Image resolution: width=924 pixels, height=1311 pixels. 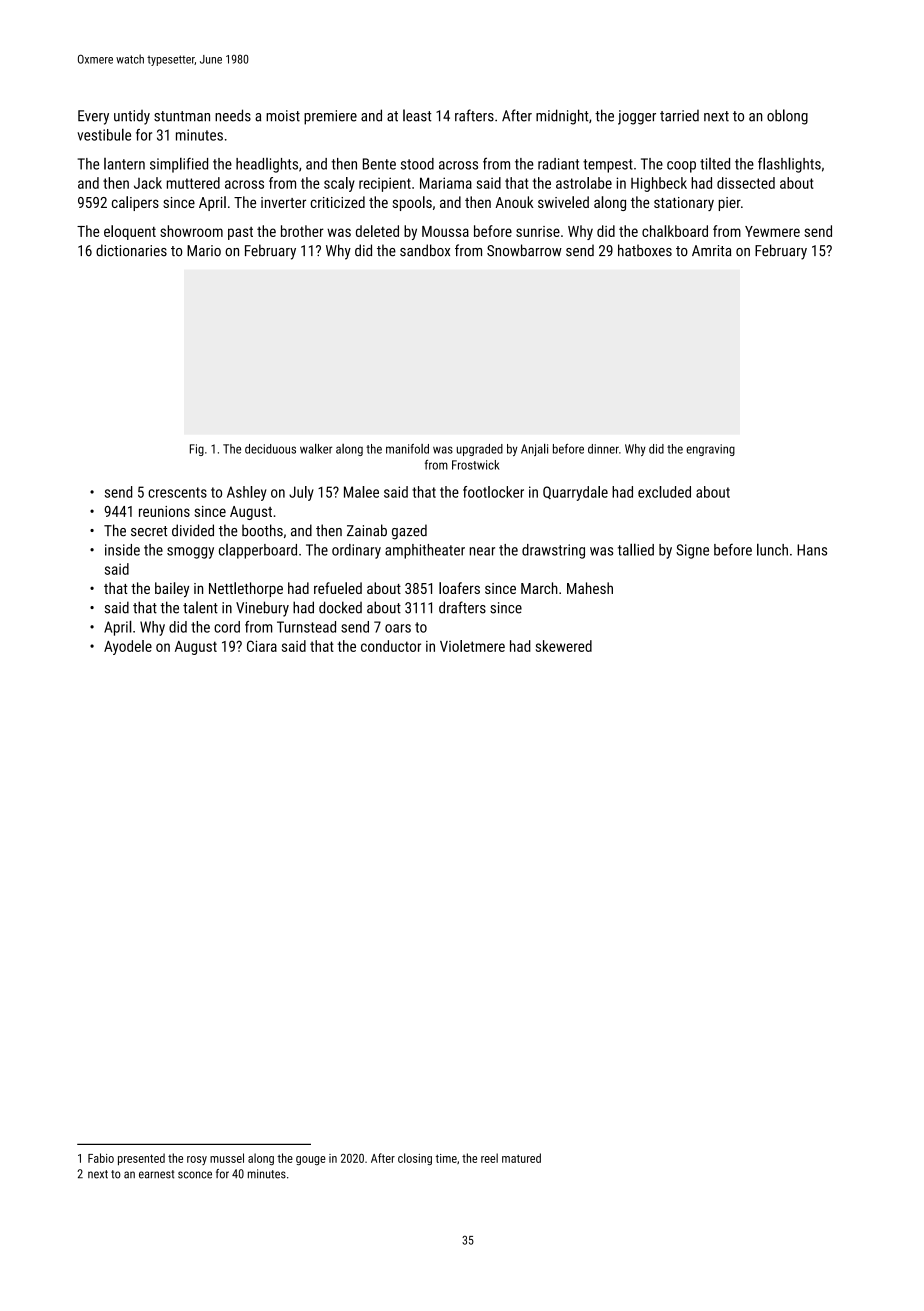 I want to click on loafers, so click(x=459, y=588).
